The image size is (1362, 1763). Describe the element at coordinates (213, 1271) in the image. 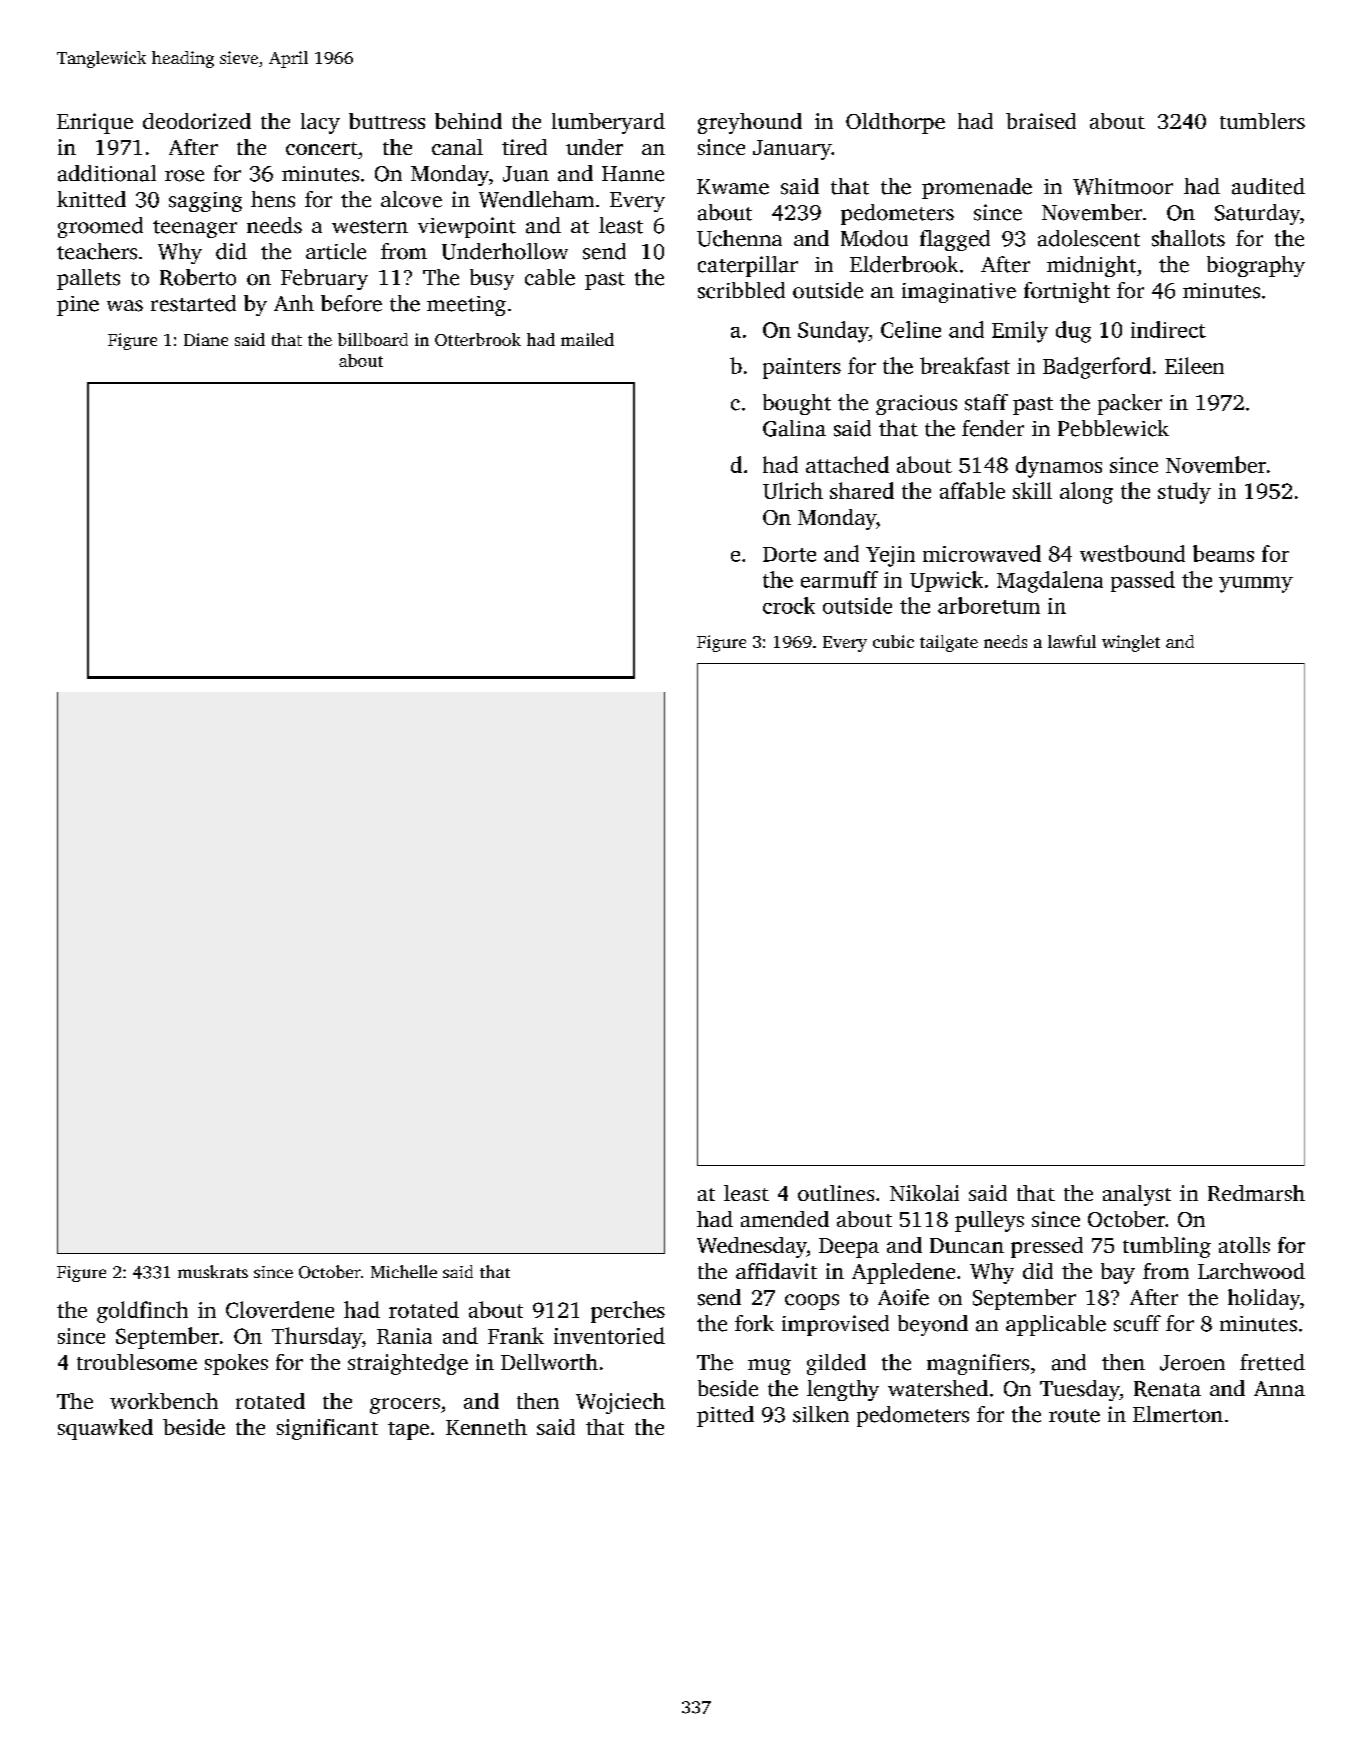

I see `muskrats` at that location.
